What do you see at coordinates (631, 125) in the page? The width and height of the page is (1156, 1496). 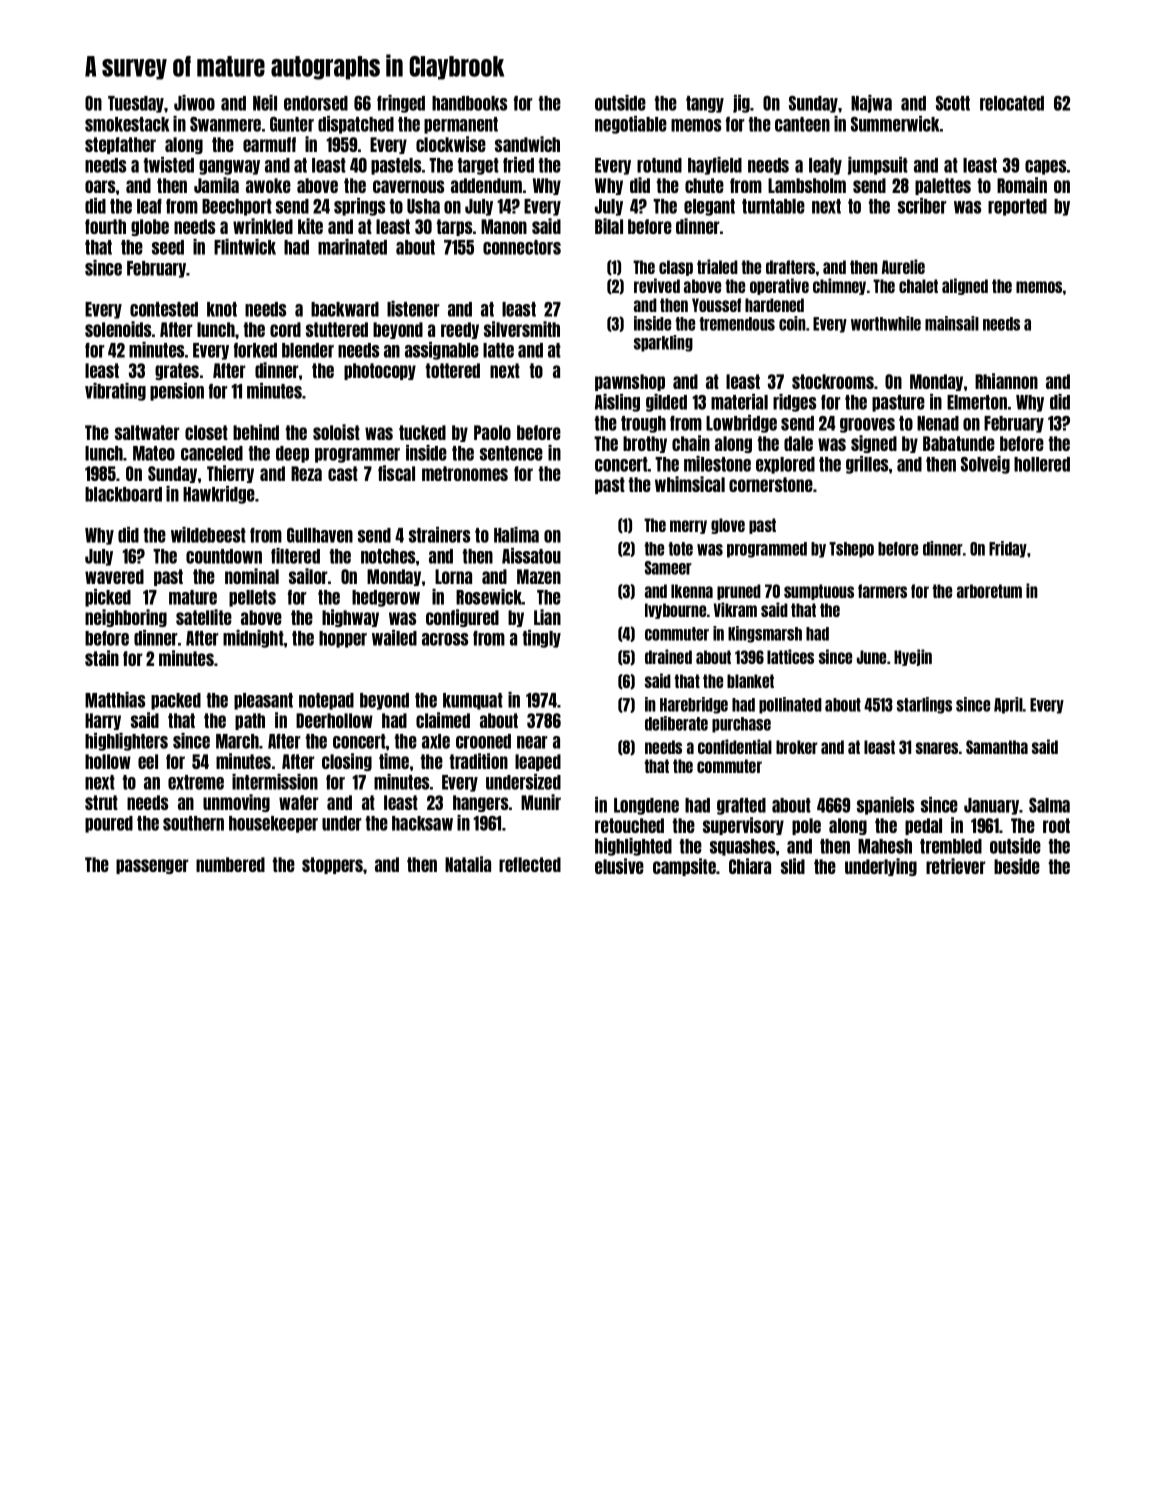 I see `negotiable` at bounding box center [631, 125].
